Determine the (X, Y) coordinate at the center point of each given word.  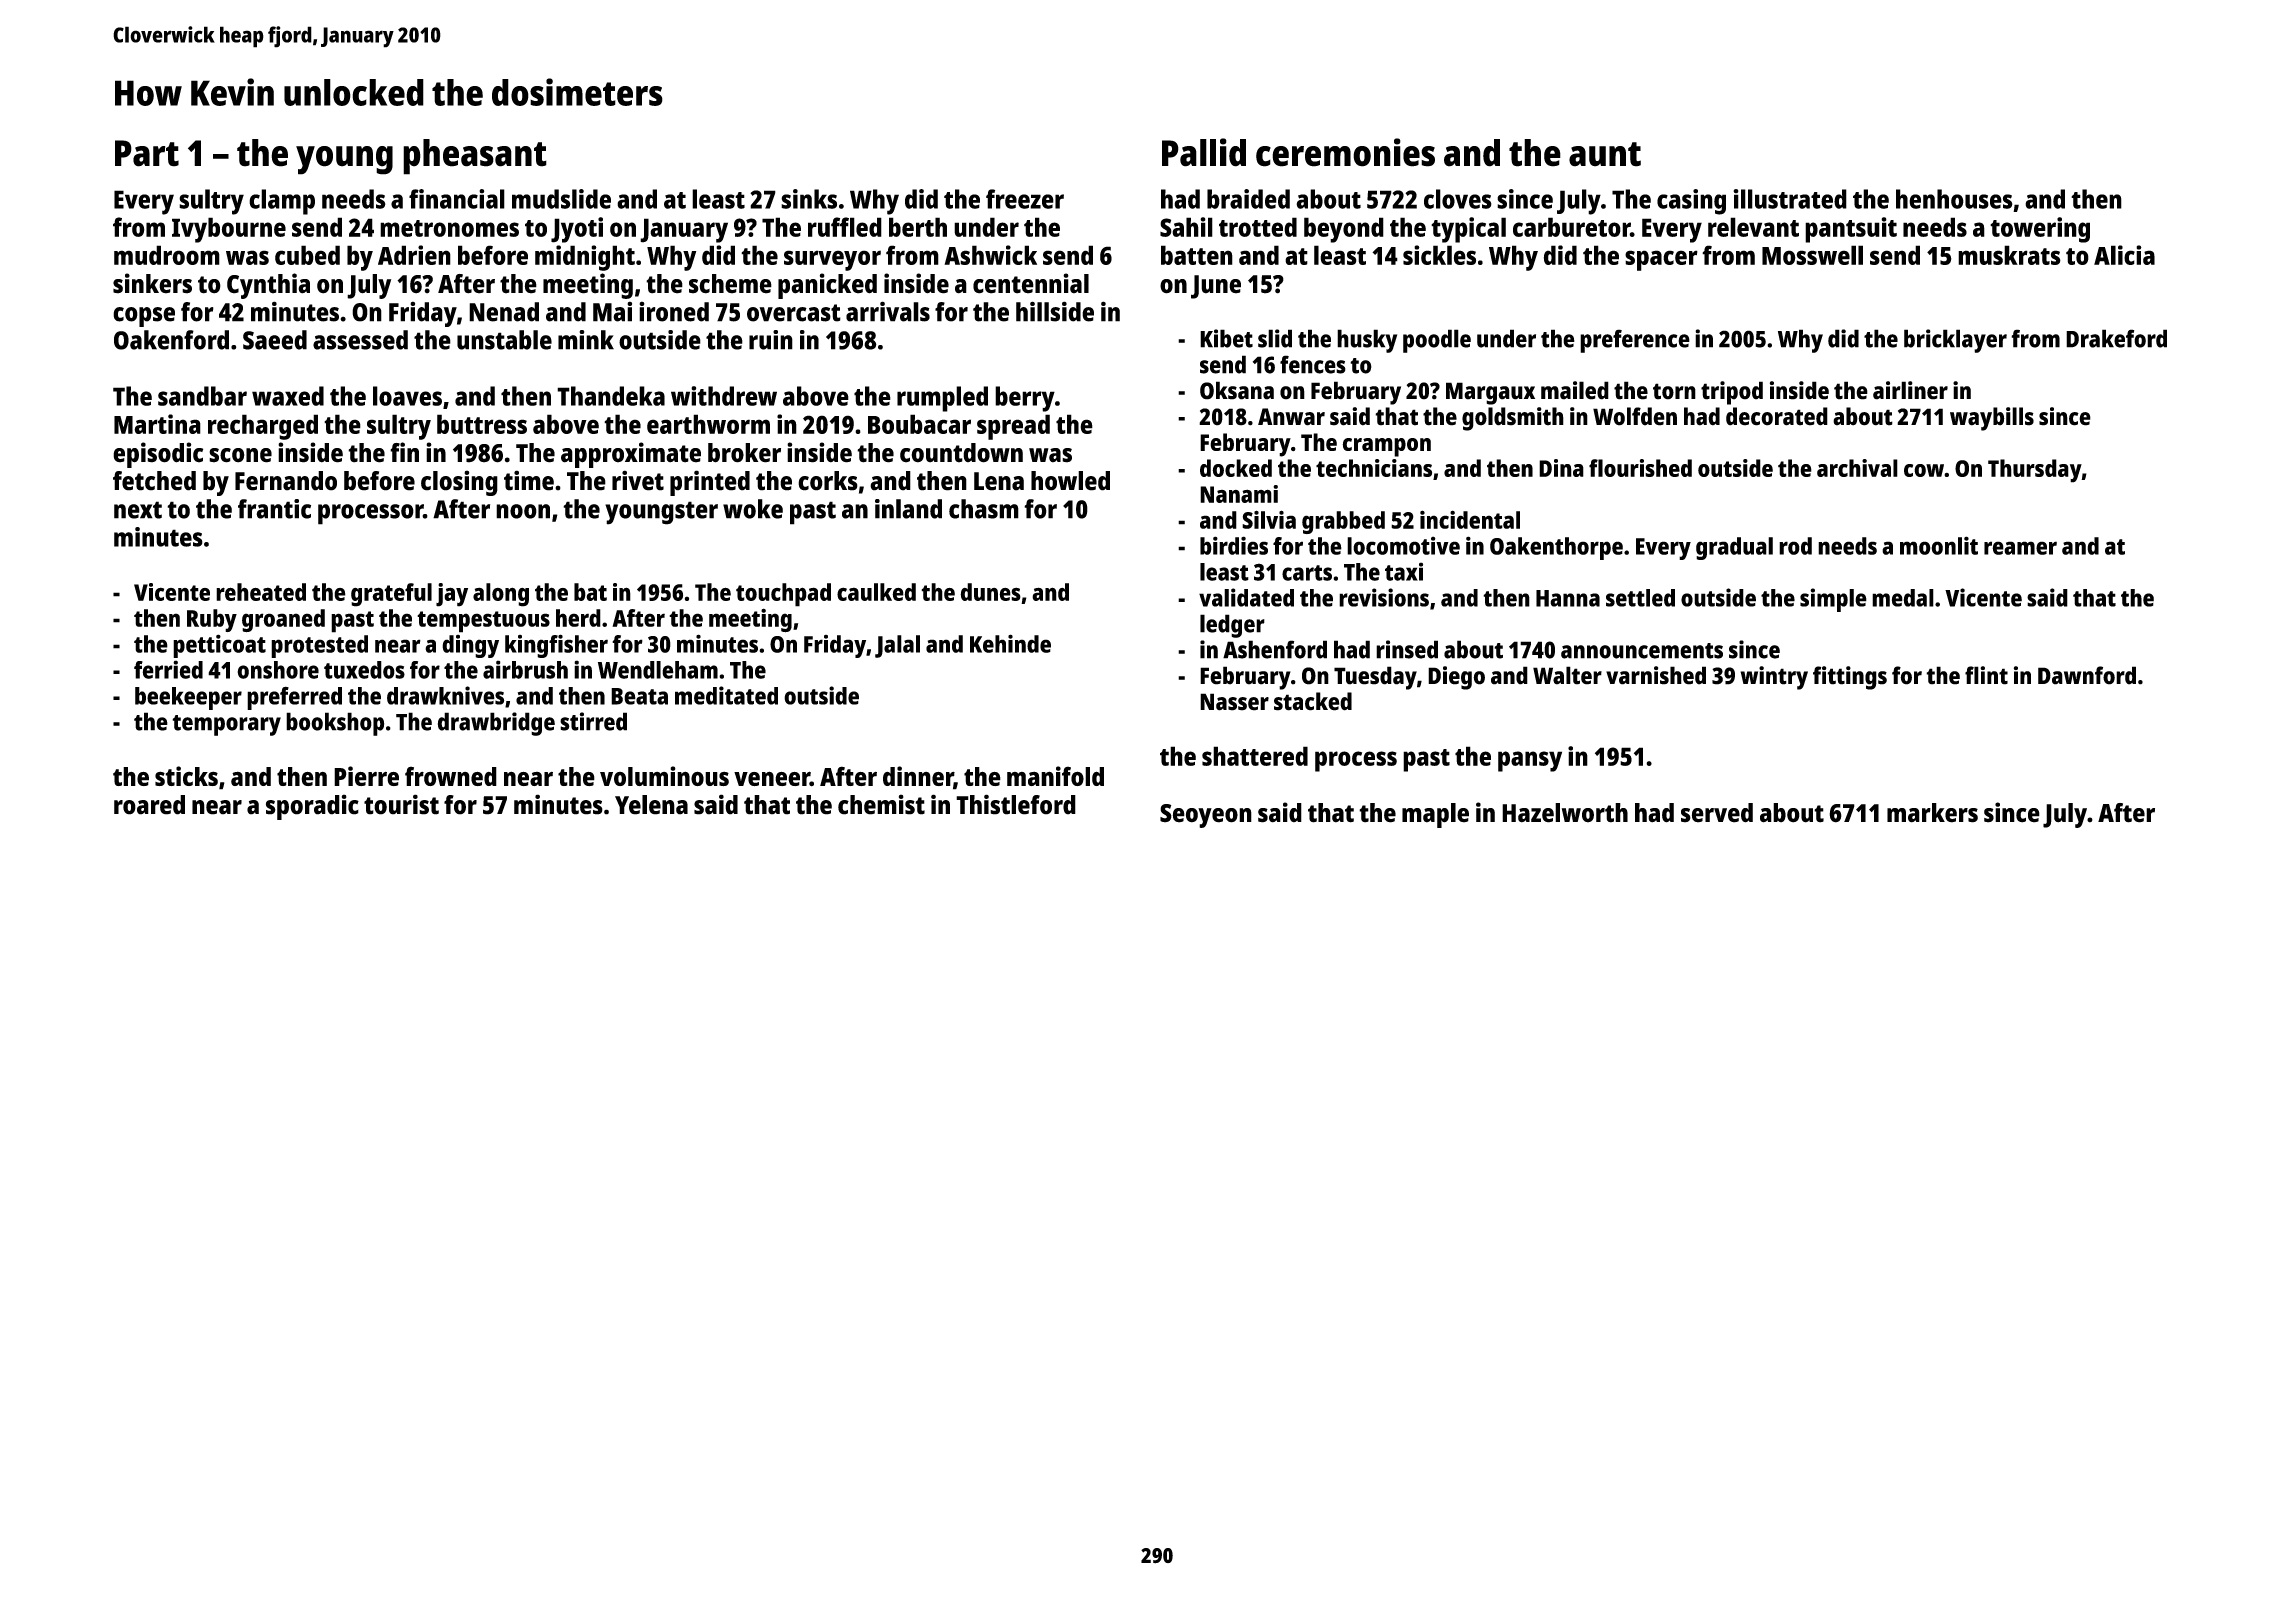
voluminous (664, 776)
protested (319, 646)
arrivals (888, 311)
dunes (990, 592)
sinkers (152, 283)
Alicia (2124, 255)
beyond (1344, 230)
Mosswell (1812, 255)
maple (1435, 815)
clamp (282, 202)
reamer (2020, 548)
